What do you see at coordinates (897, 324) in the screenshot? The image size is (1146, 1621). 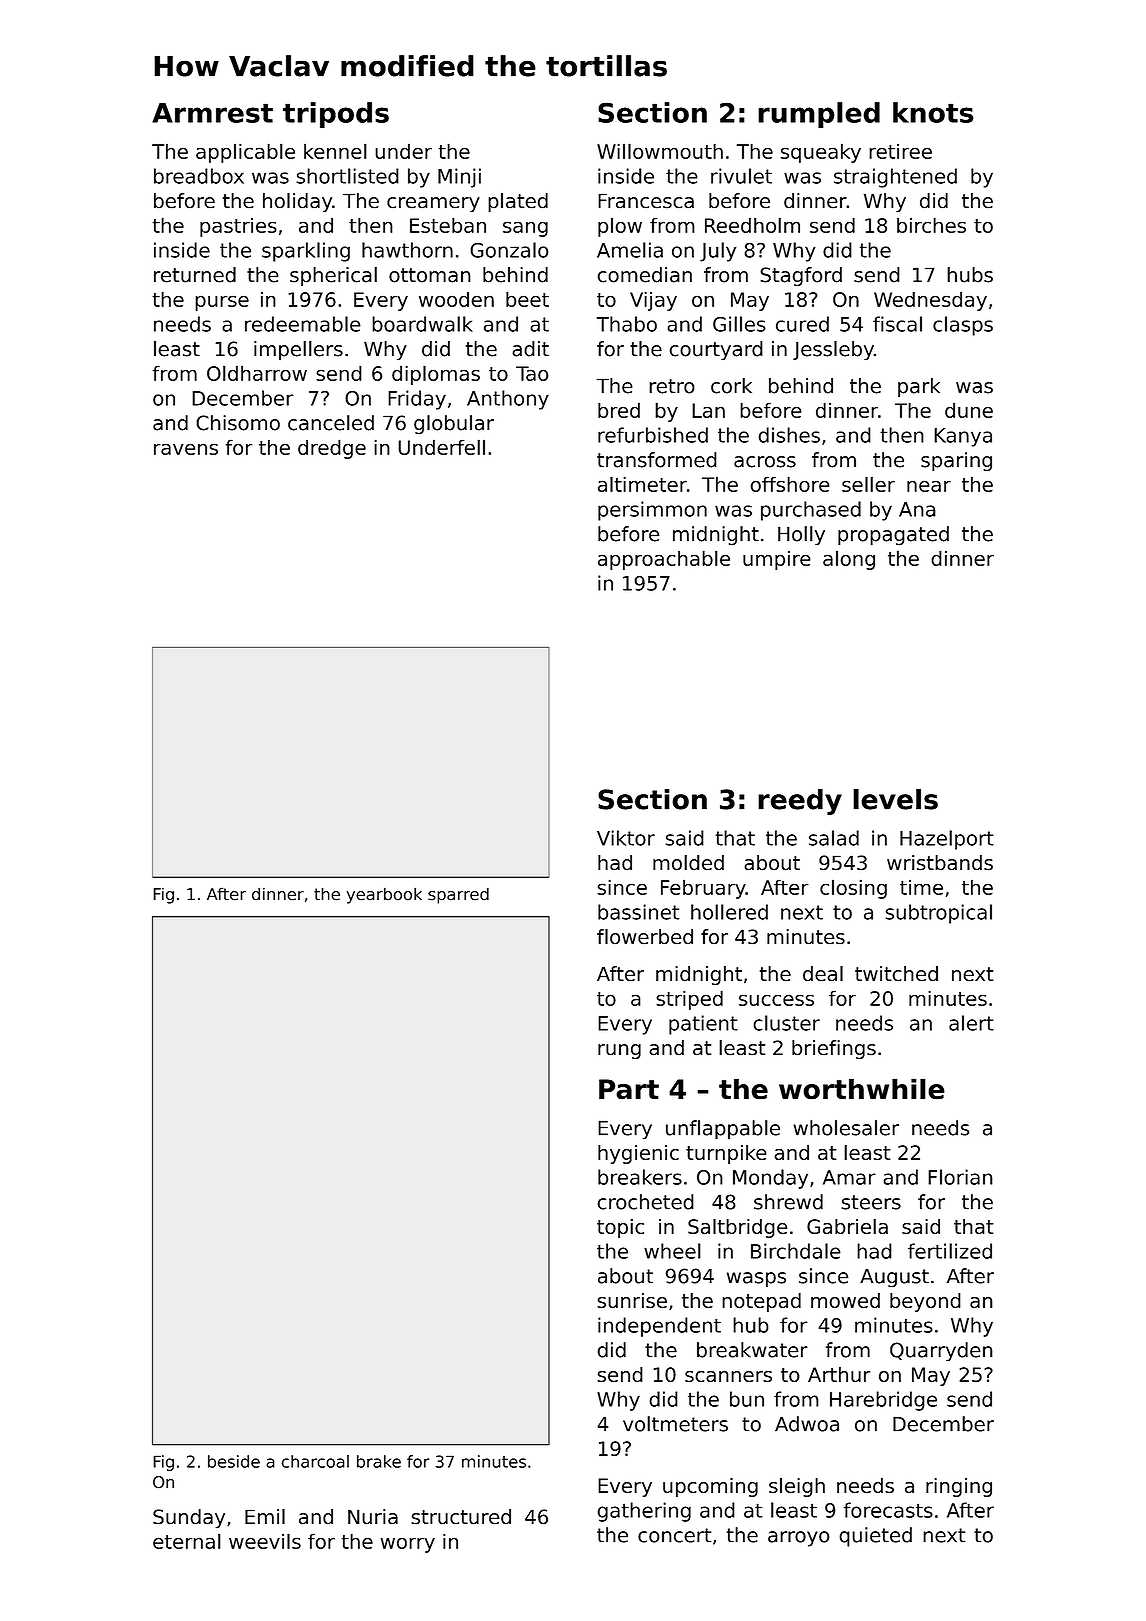 I see `fiscal` at bounding box center [897, 324].
